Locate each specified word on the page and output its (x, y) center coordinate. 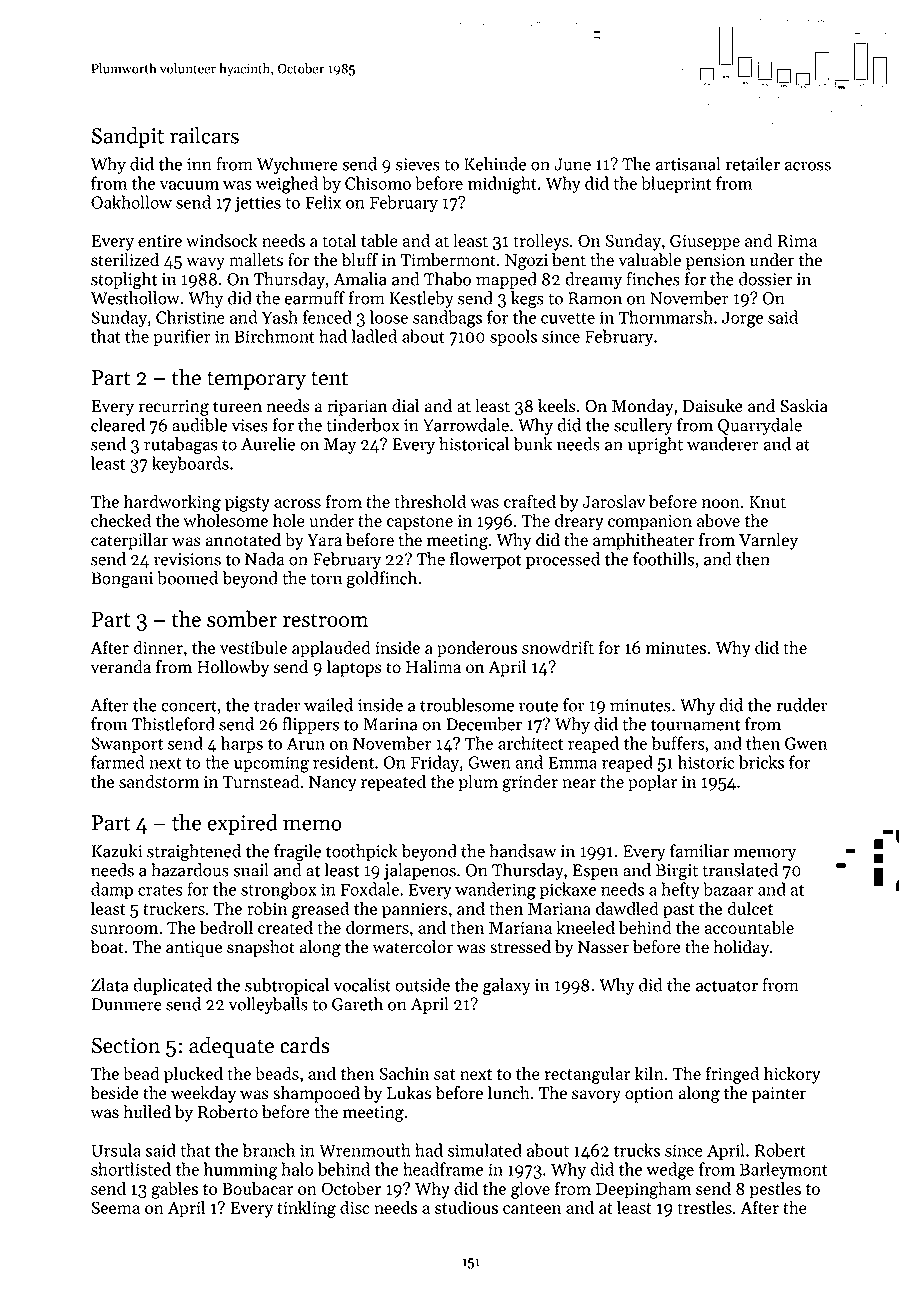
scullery (643, 426)
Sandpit (128, 137)
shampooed (316, 1094)
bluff (359, 260)
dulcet (750, 908)
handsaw (522, 851)
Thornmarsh (665, 317)
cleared (118, 425)
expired (242, 824)
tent (329, 378)
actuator (727, 986)
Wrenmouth (365, 1150)
